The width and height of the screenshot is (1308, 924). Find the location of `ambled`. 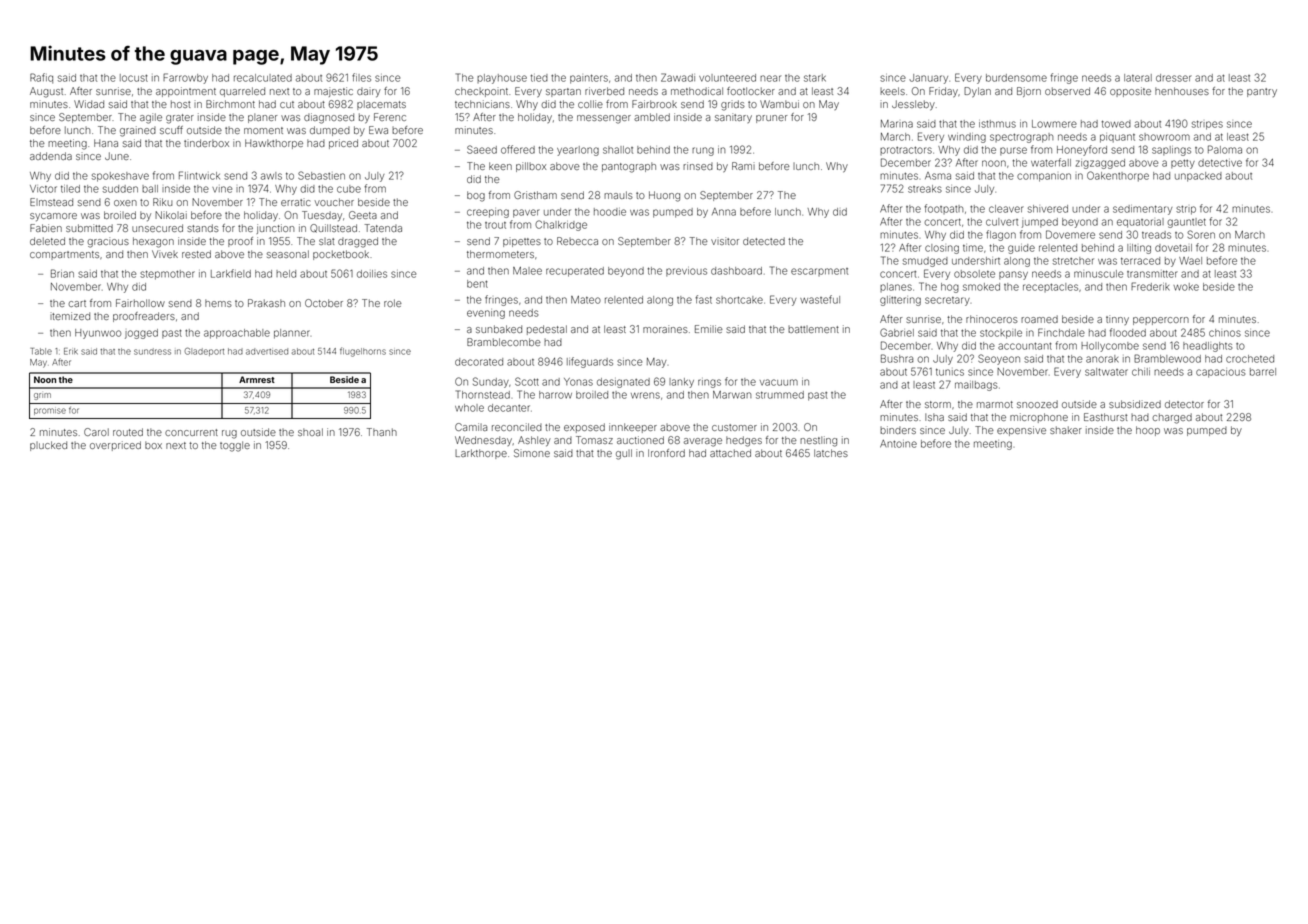

ambled is located at coordinates (652, 117).
